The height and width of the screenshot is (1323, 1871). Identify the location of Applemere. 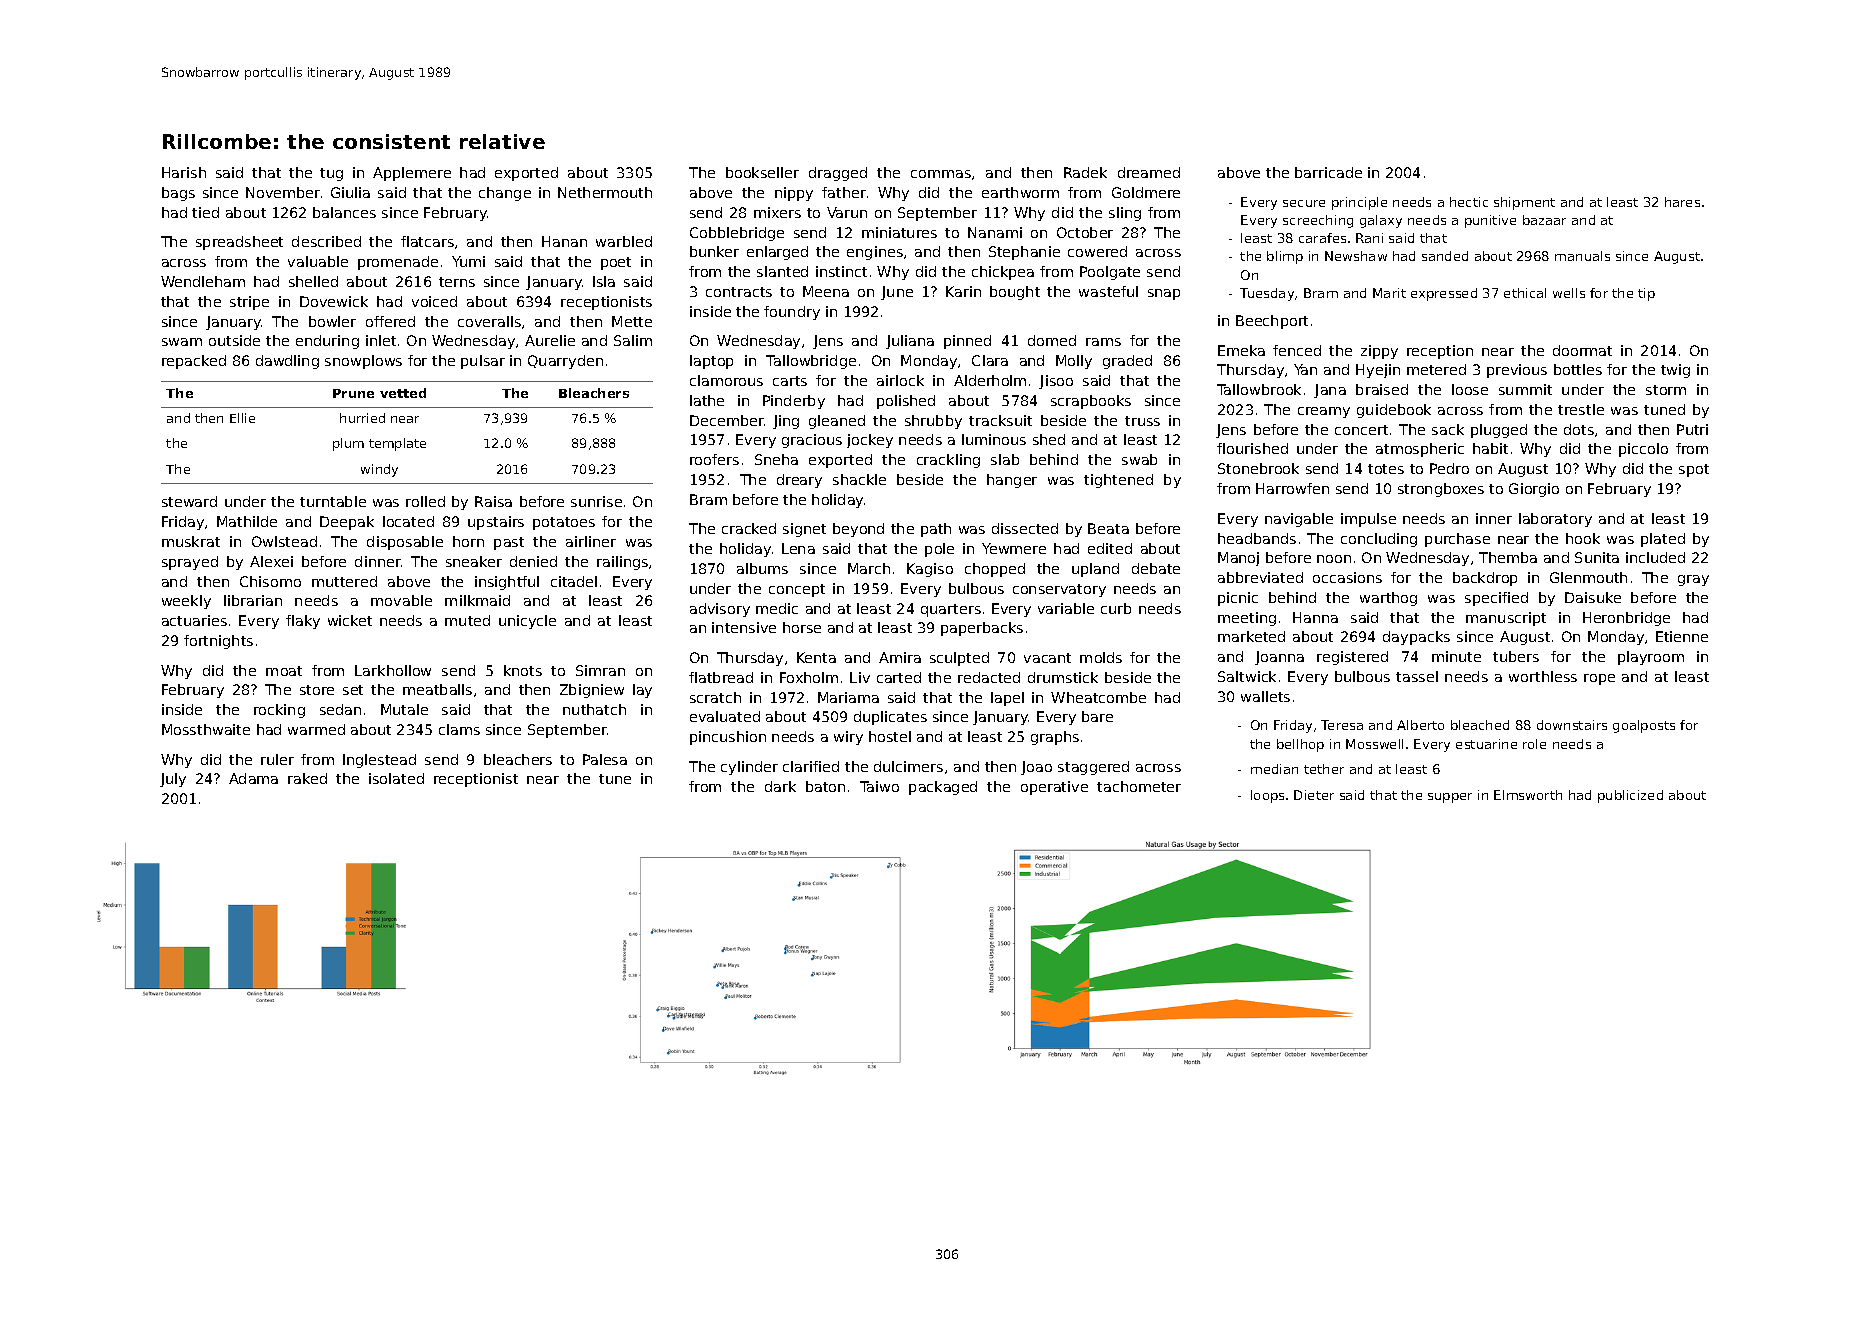
(412, 174).
